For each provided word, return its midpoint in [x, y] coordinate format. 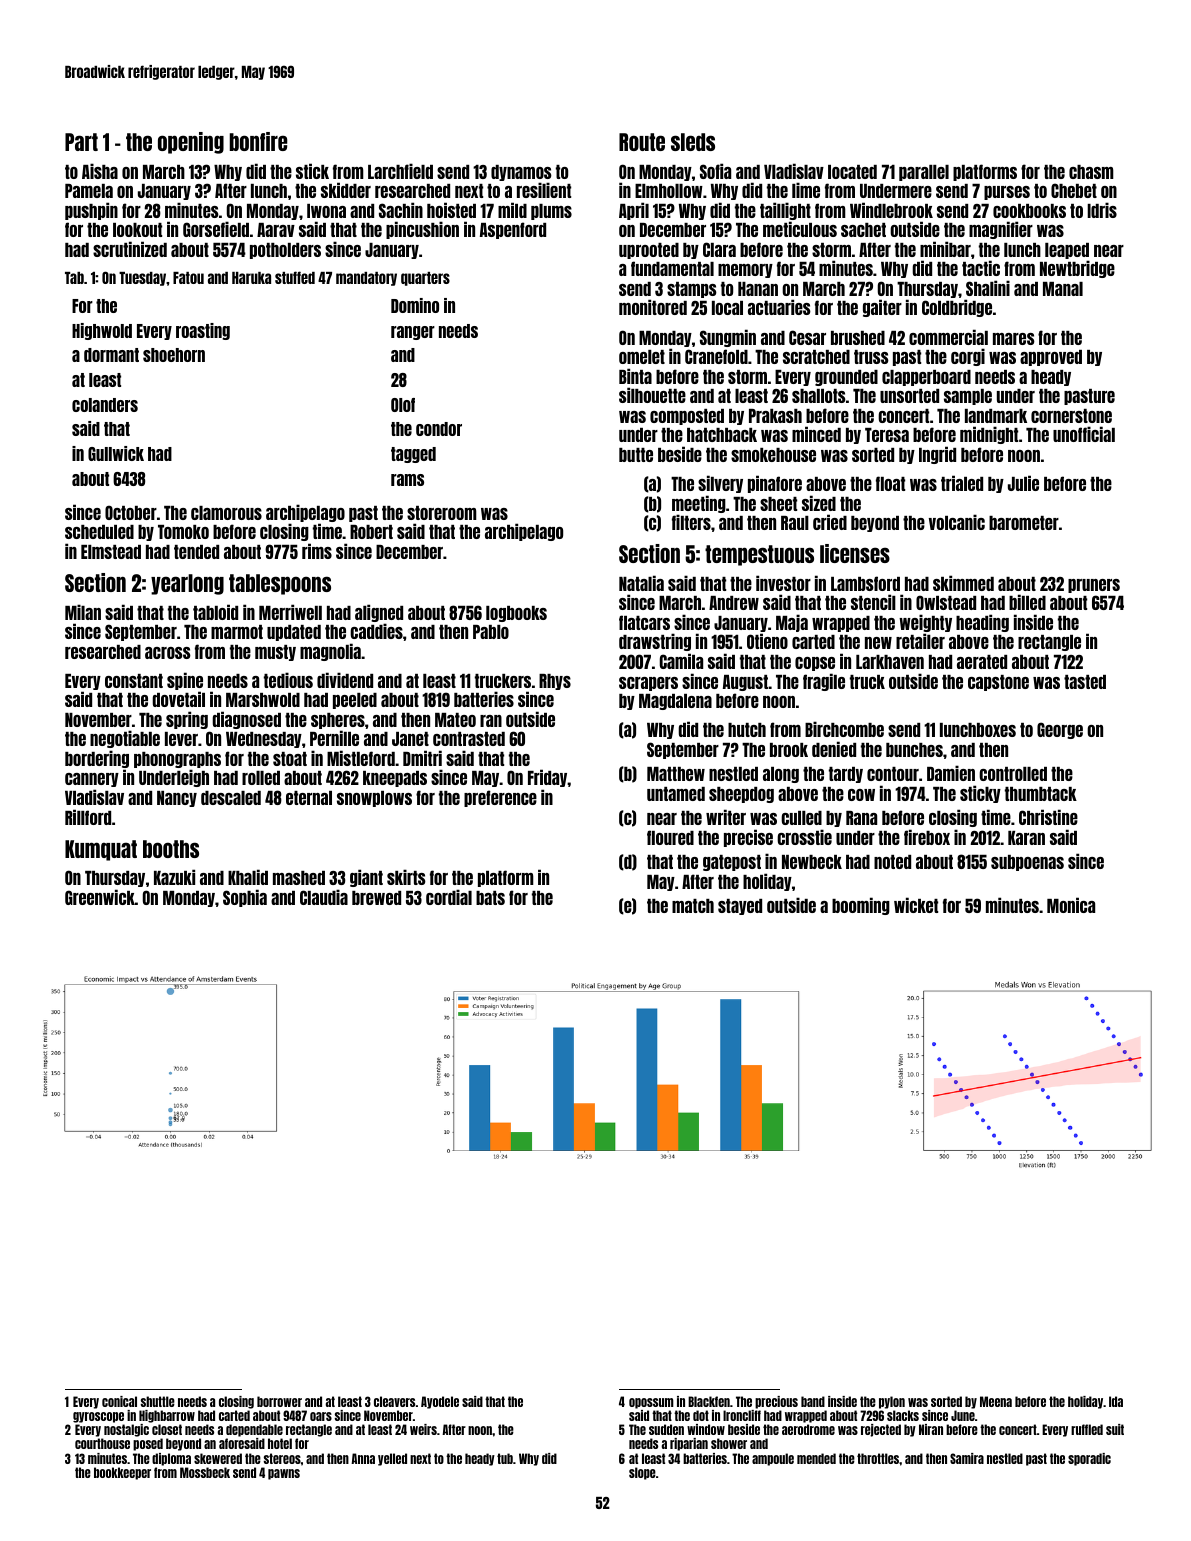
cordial [449, 897]
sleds [693, 142]
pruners [1094, 586]
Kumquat [101, 850]
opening [191, 143]
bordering [97, 760]
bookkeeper [122, 1473]
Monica [1071, 905]
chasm [1091, 172]
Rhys [555, 682]
